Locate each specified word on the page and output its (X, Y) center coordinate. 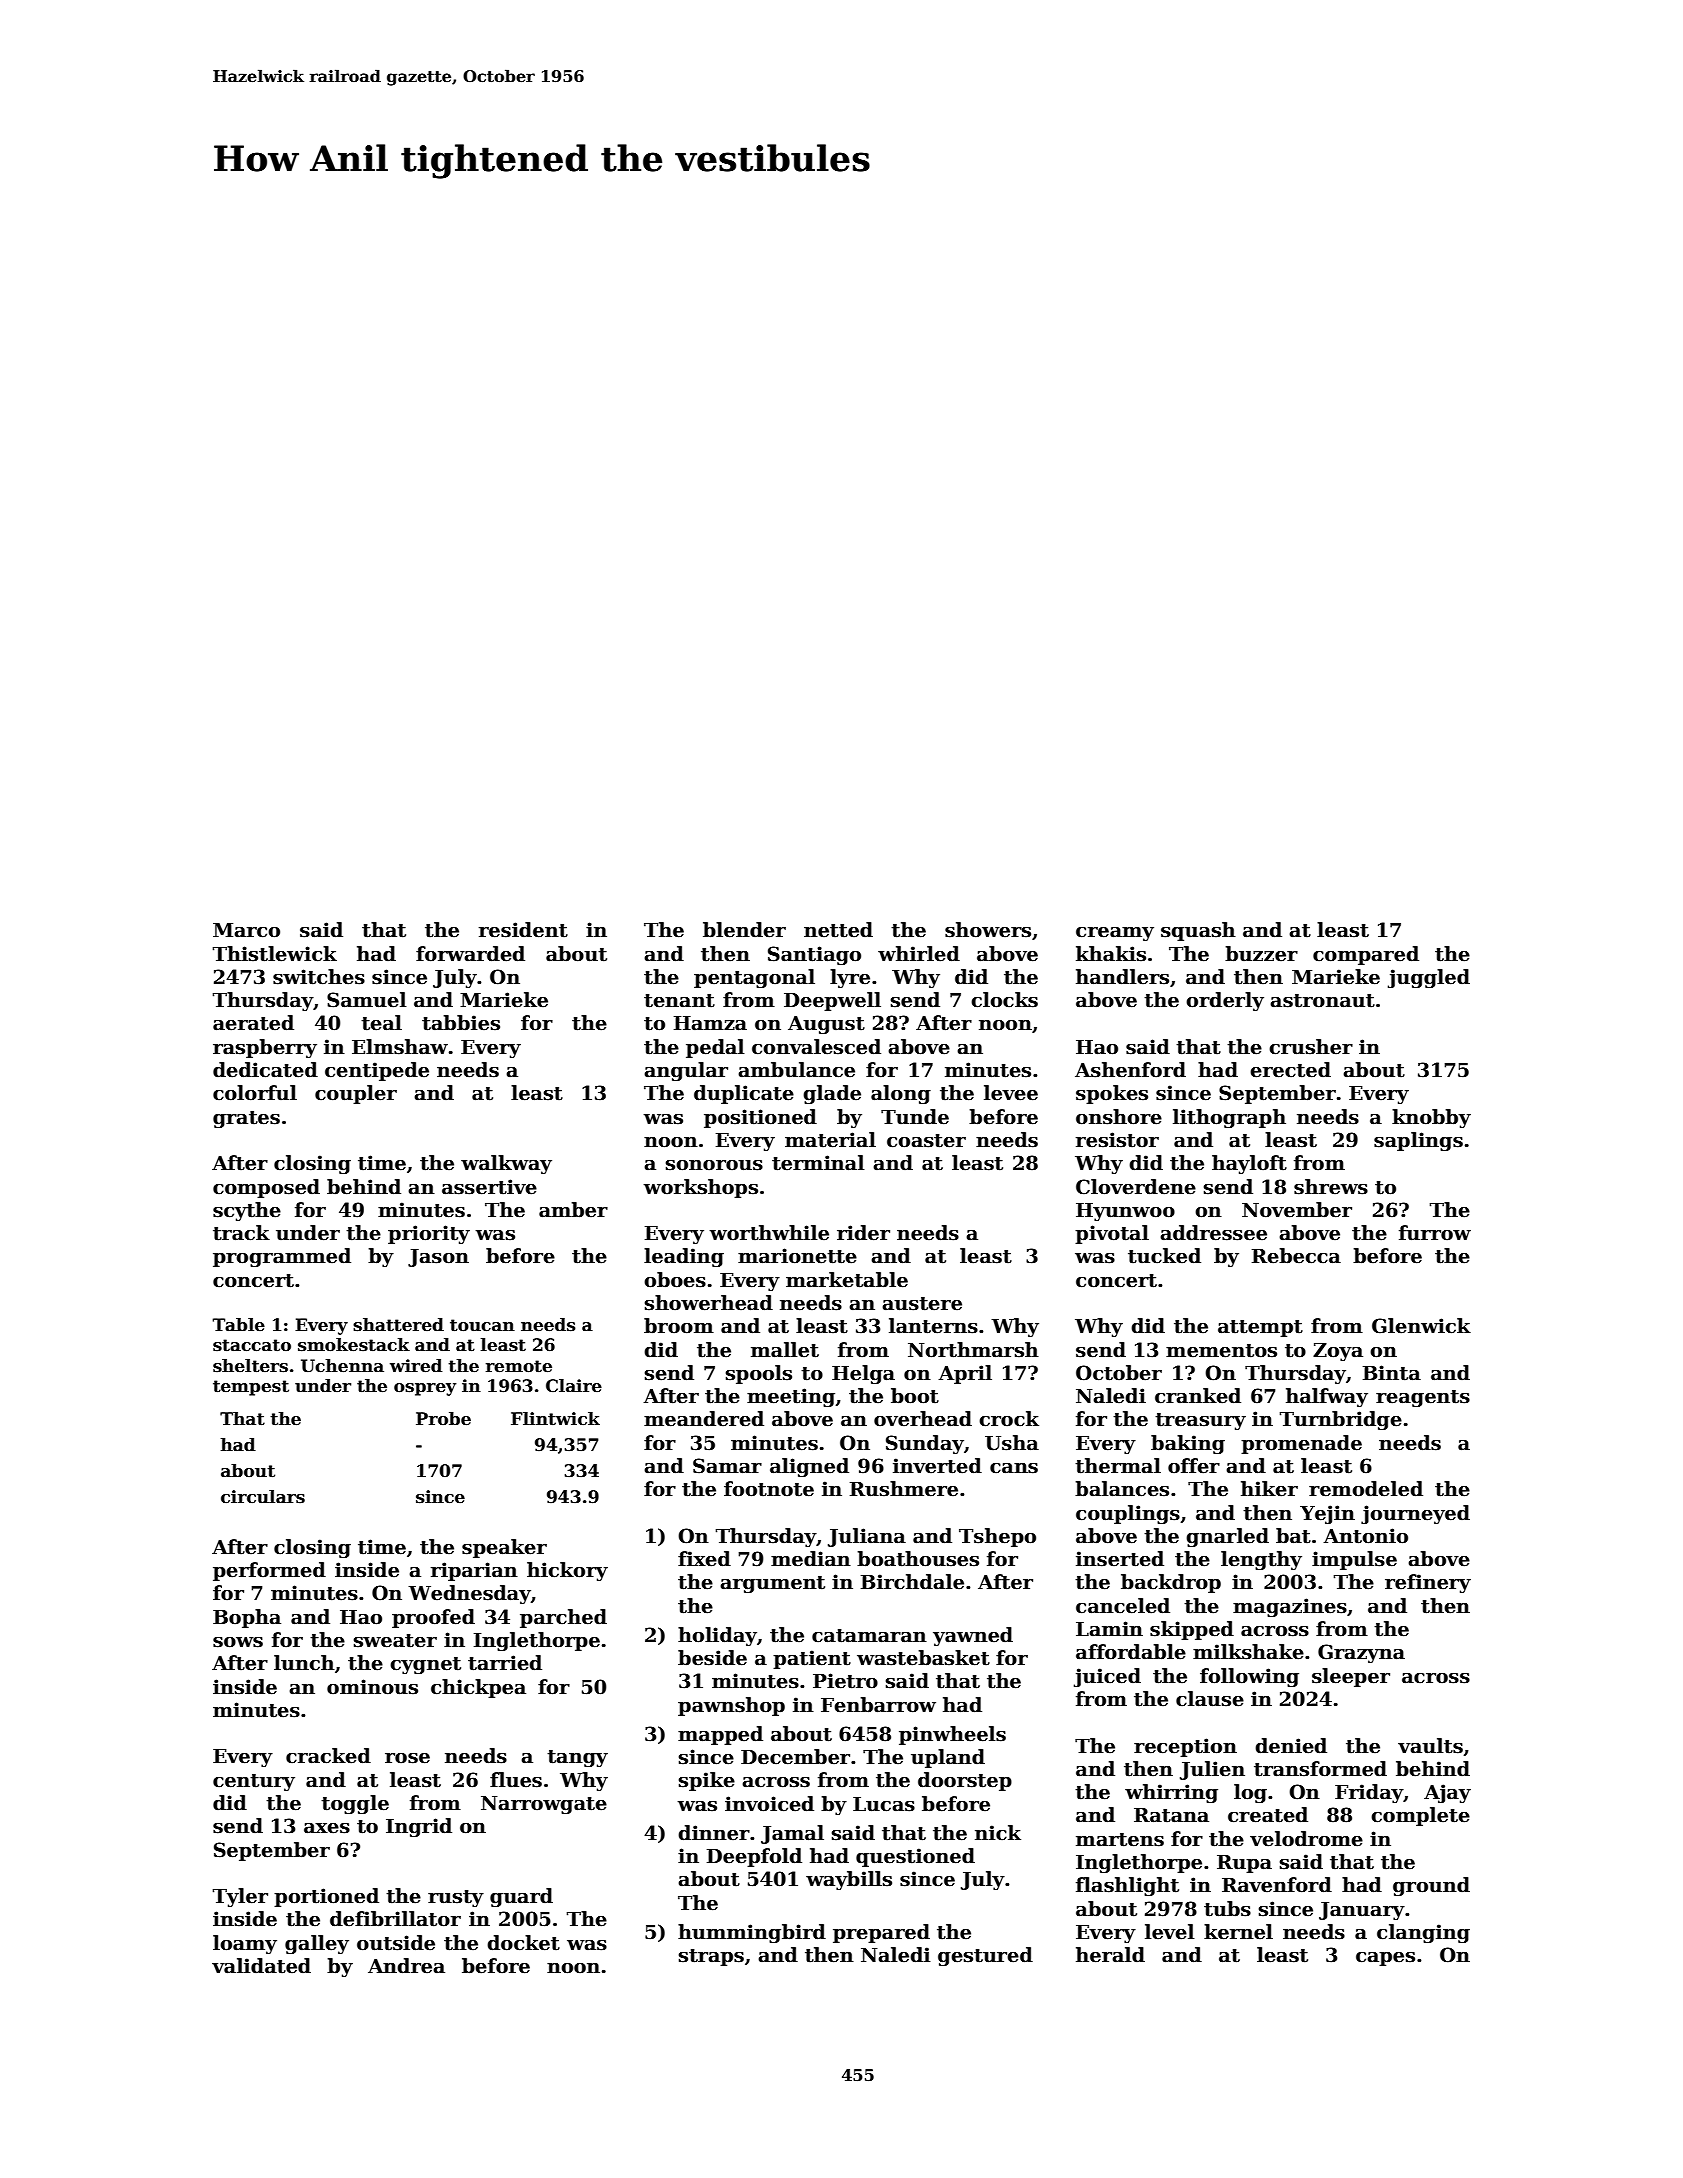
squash (1198, 931)
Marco (246, 930)
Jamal (792, 1834)
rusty (456, 1898)
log (1250, 1793)
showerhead (709, 1303)
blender (744, 930)
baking (1188, 1444)
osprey (425, 1389)
